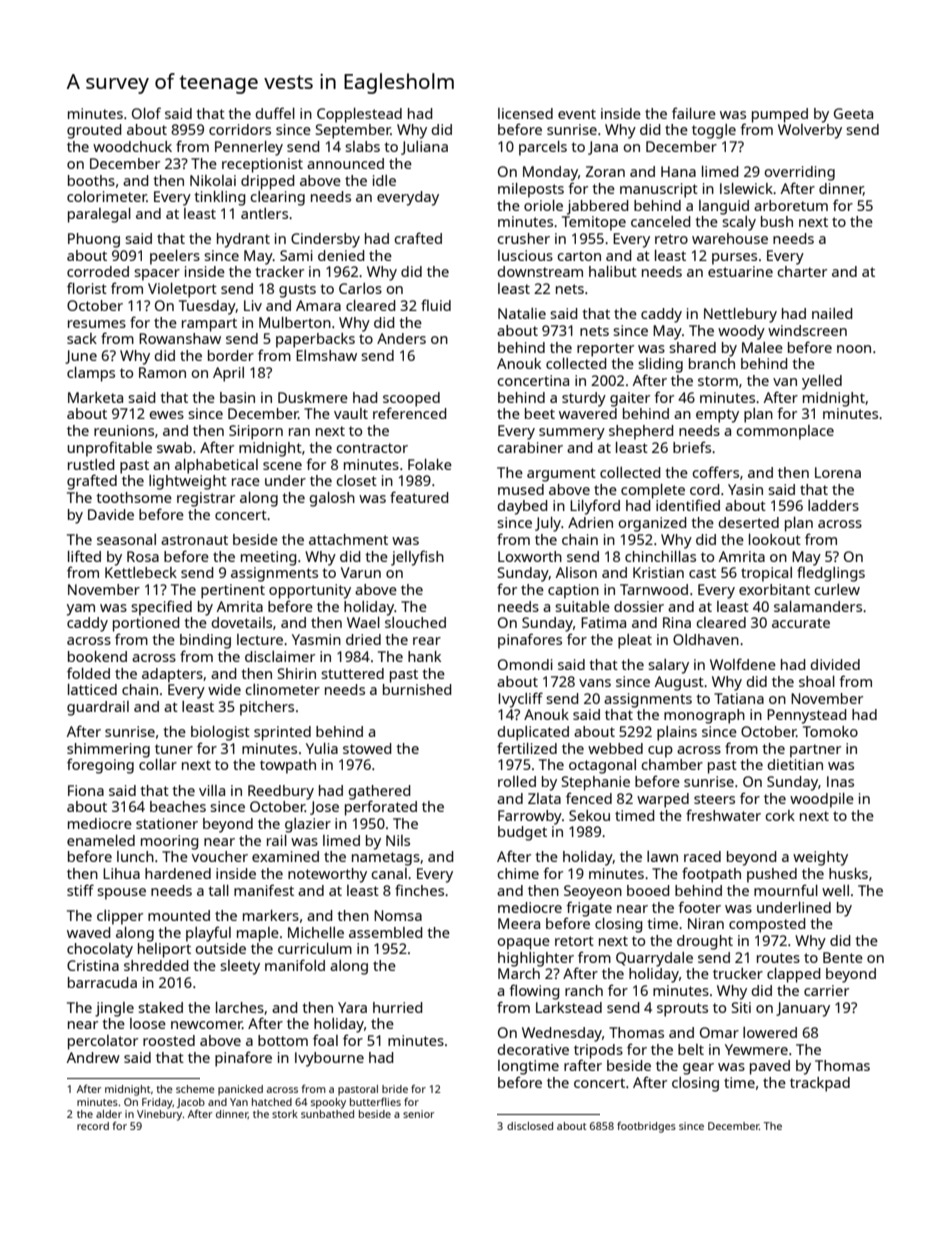  What do you see at coordinates (212, 790) in the screenshot?
I see `villa` at bounding box center [212, 790].
